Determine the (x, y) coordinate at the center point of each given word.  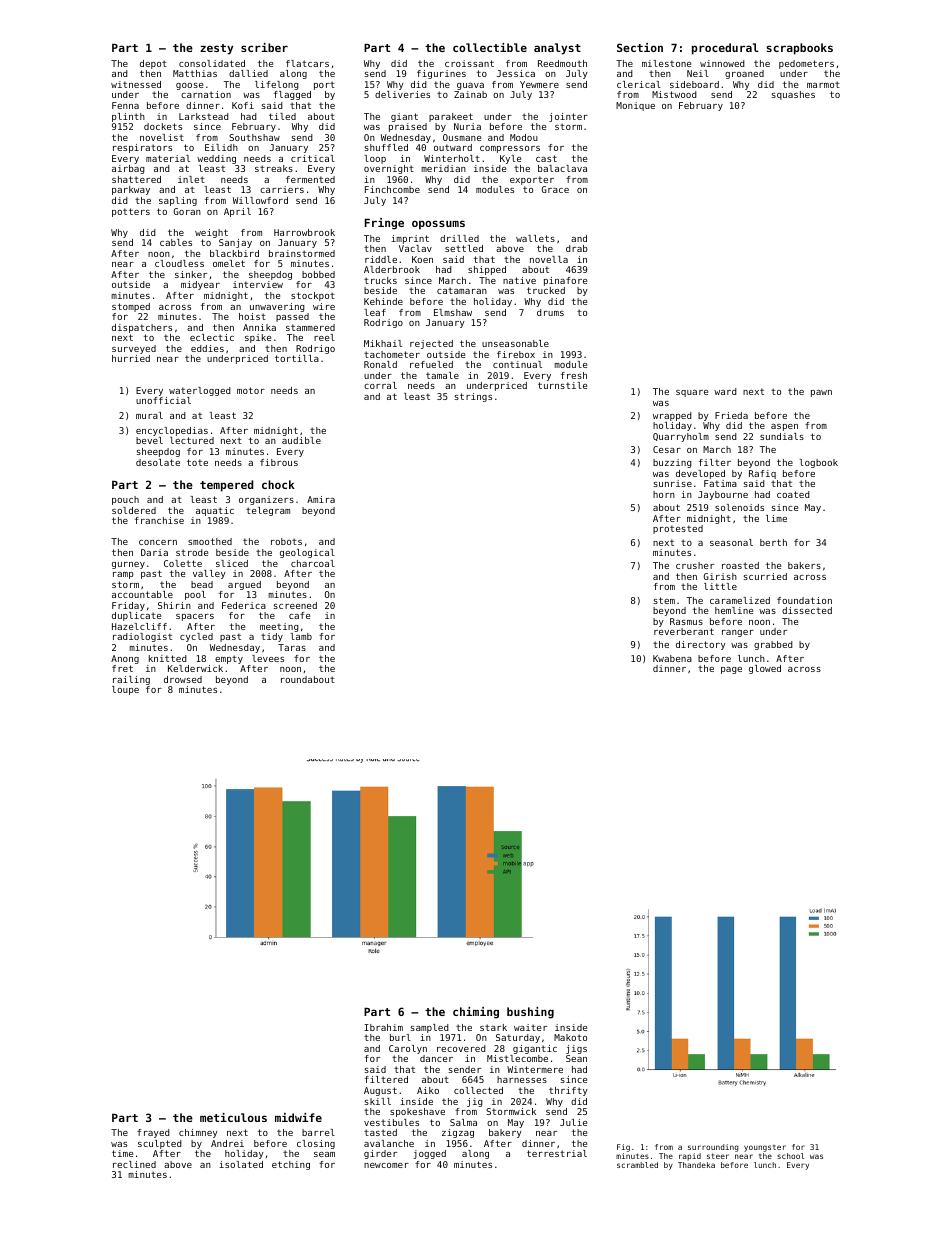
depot (153, 64)
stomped (131, 307)
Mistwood (674, 94)
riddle (381, 259)
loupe (125, 690)
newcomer (386, 1165)
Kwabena (672, 658)
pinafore (565, 281)
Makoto (570, 1037)
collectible (490, 47)
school (790, 1156)
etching (291, 1165)
